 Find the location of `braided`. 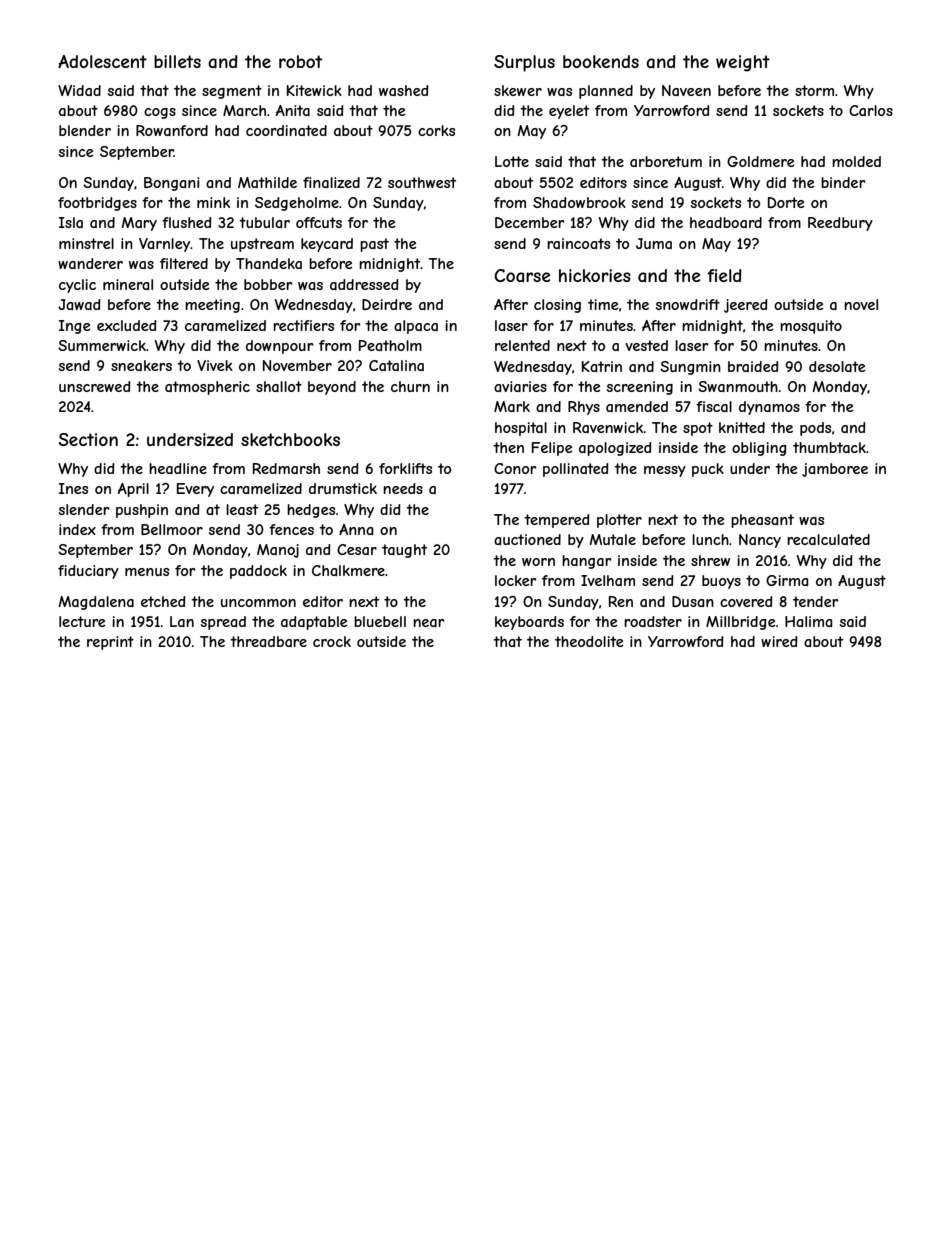

braided is located at coordinates (753, 366).
